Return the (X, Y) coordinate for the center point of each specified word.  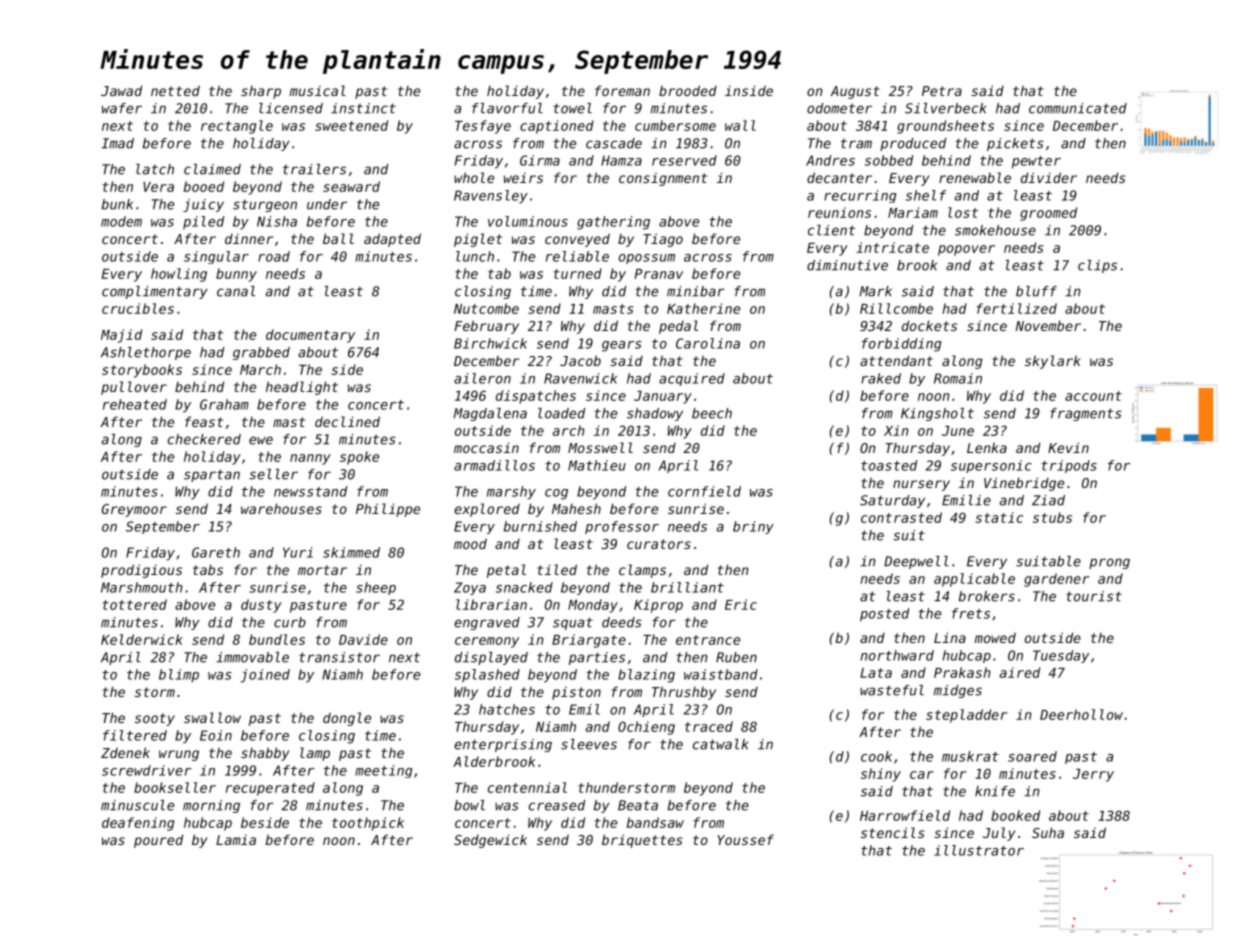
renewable (975, 177)
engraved (487, 623)
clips (1097, 266)
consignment (663, 179)
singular (216, 257)
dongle (347, 719)
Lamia (236, 840)
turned (578, 273)
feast (204, 421)
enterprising (503, 745)
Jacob (580, 360)
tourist (1094, 596)
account (1093, 396)
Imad (118, 143)
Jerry (1093, 775)
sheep (376, 588)
